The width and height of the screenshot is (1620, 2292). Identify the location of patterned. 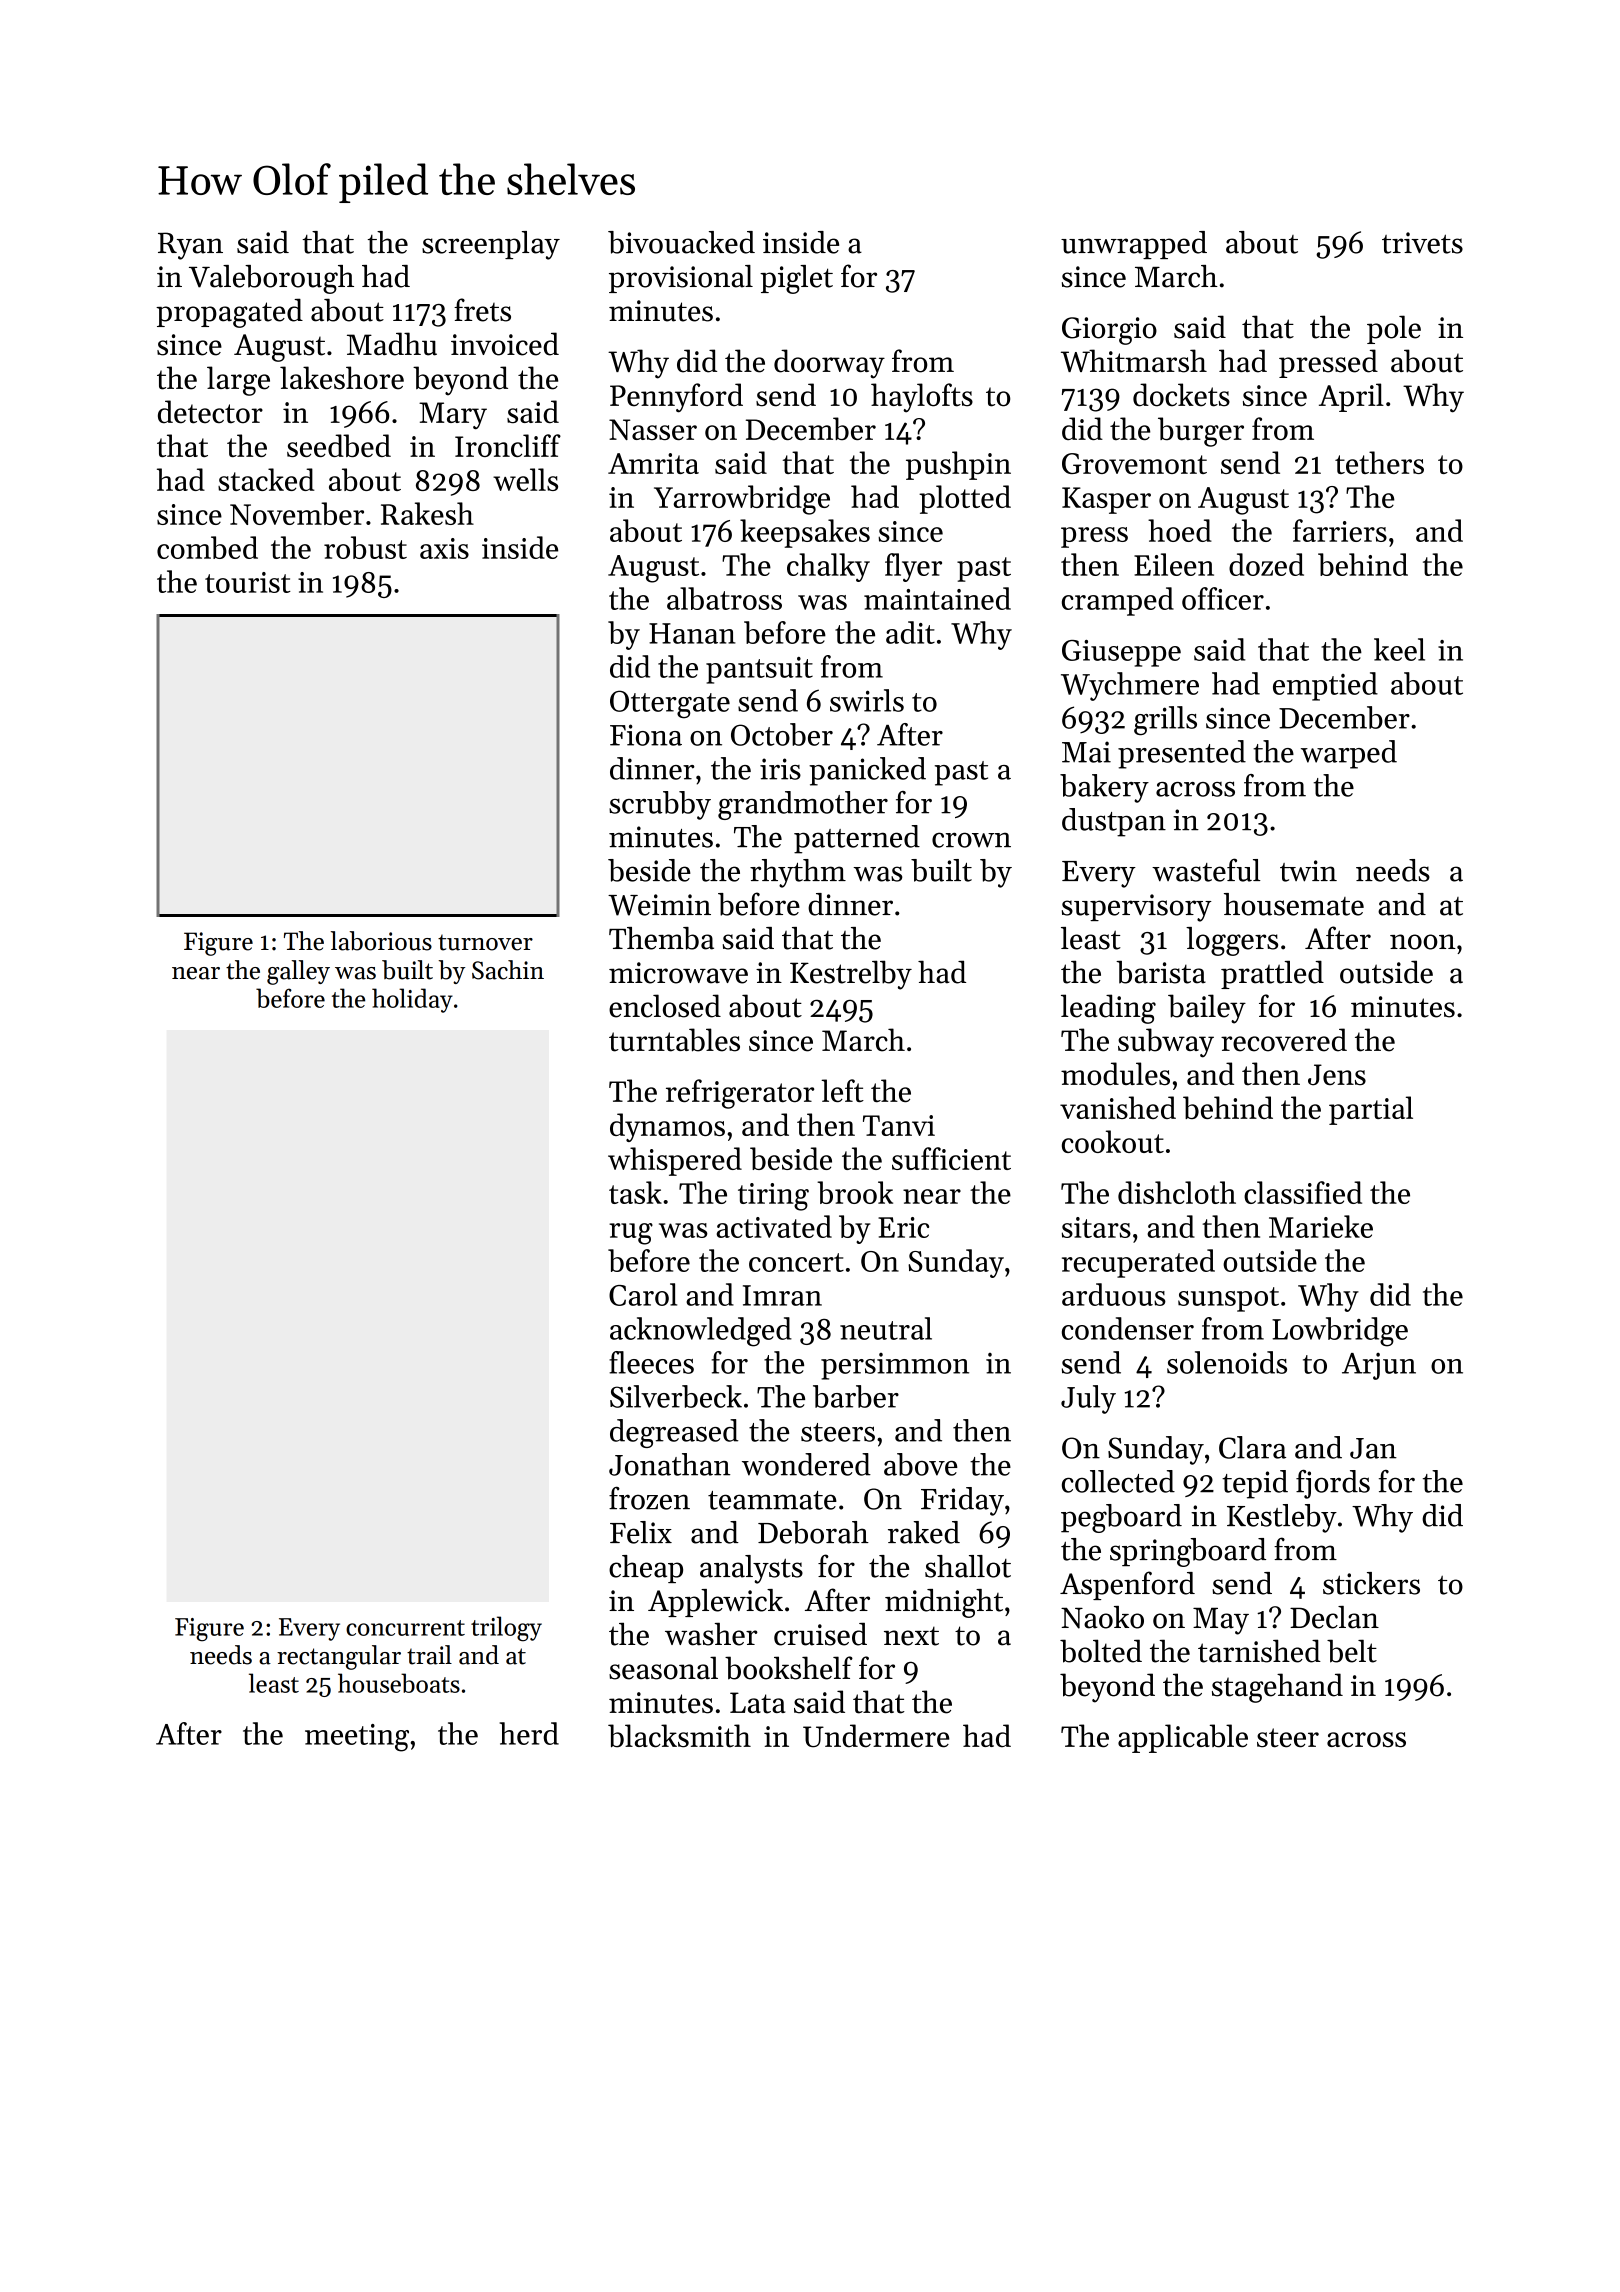
(857, 839).
